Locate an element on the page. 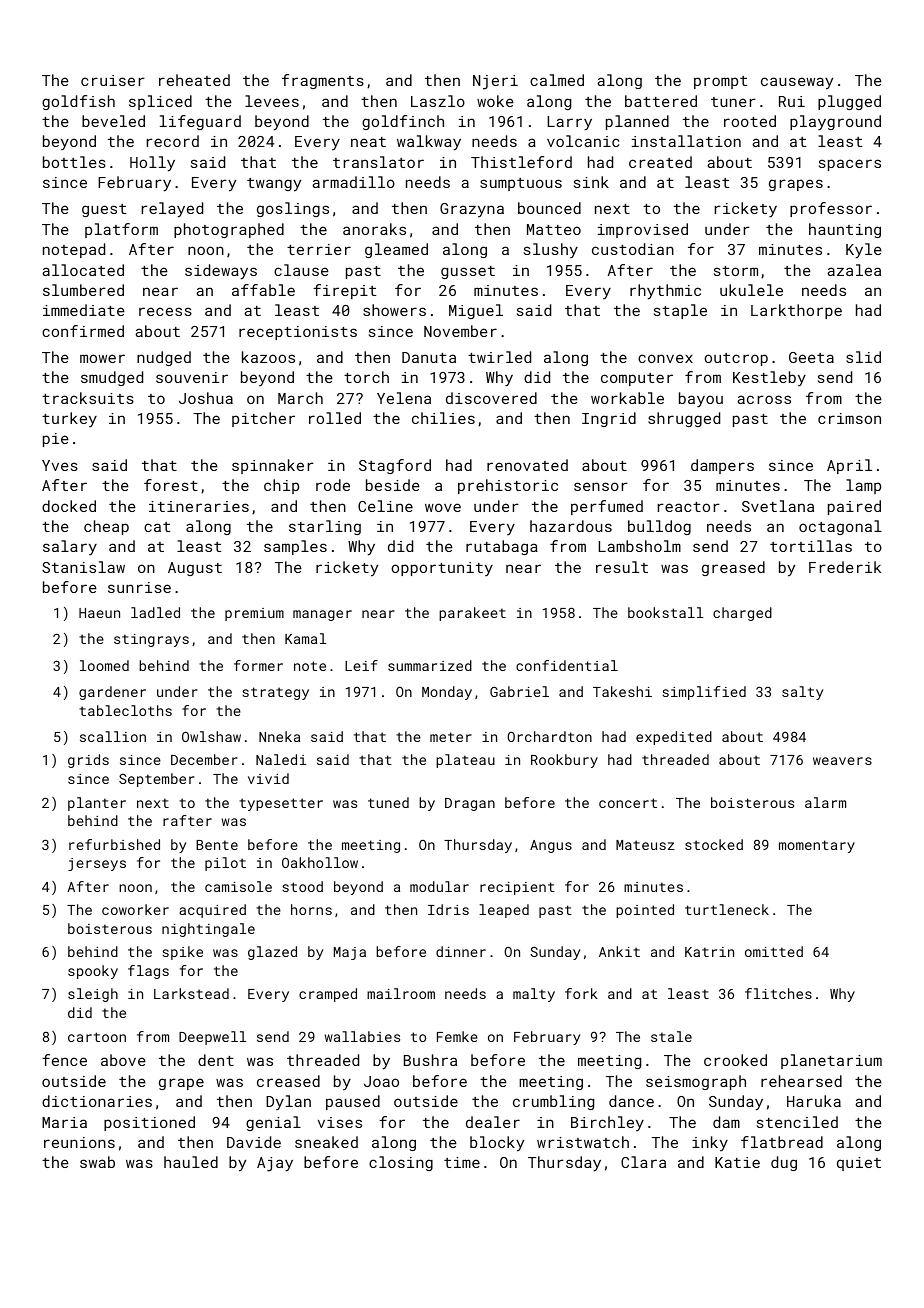 The image size is (924, 1308). crumbling is located at coordinates (553, 1102).
